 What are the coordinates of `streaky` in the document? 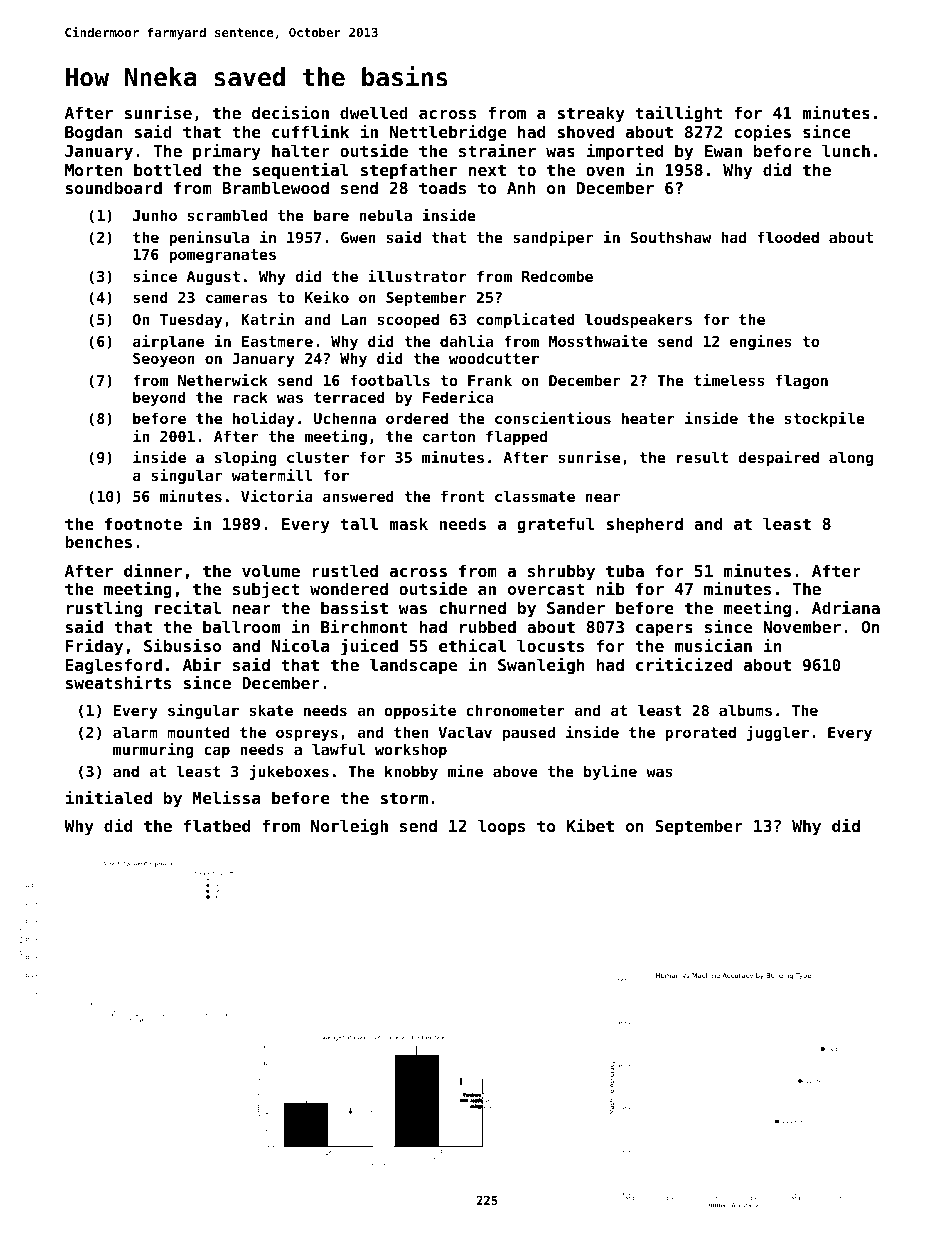 It's located at (591, 114).
